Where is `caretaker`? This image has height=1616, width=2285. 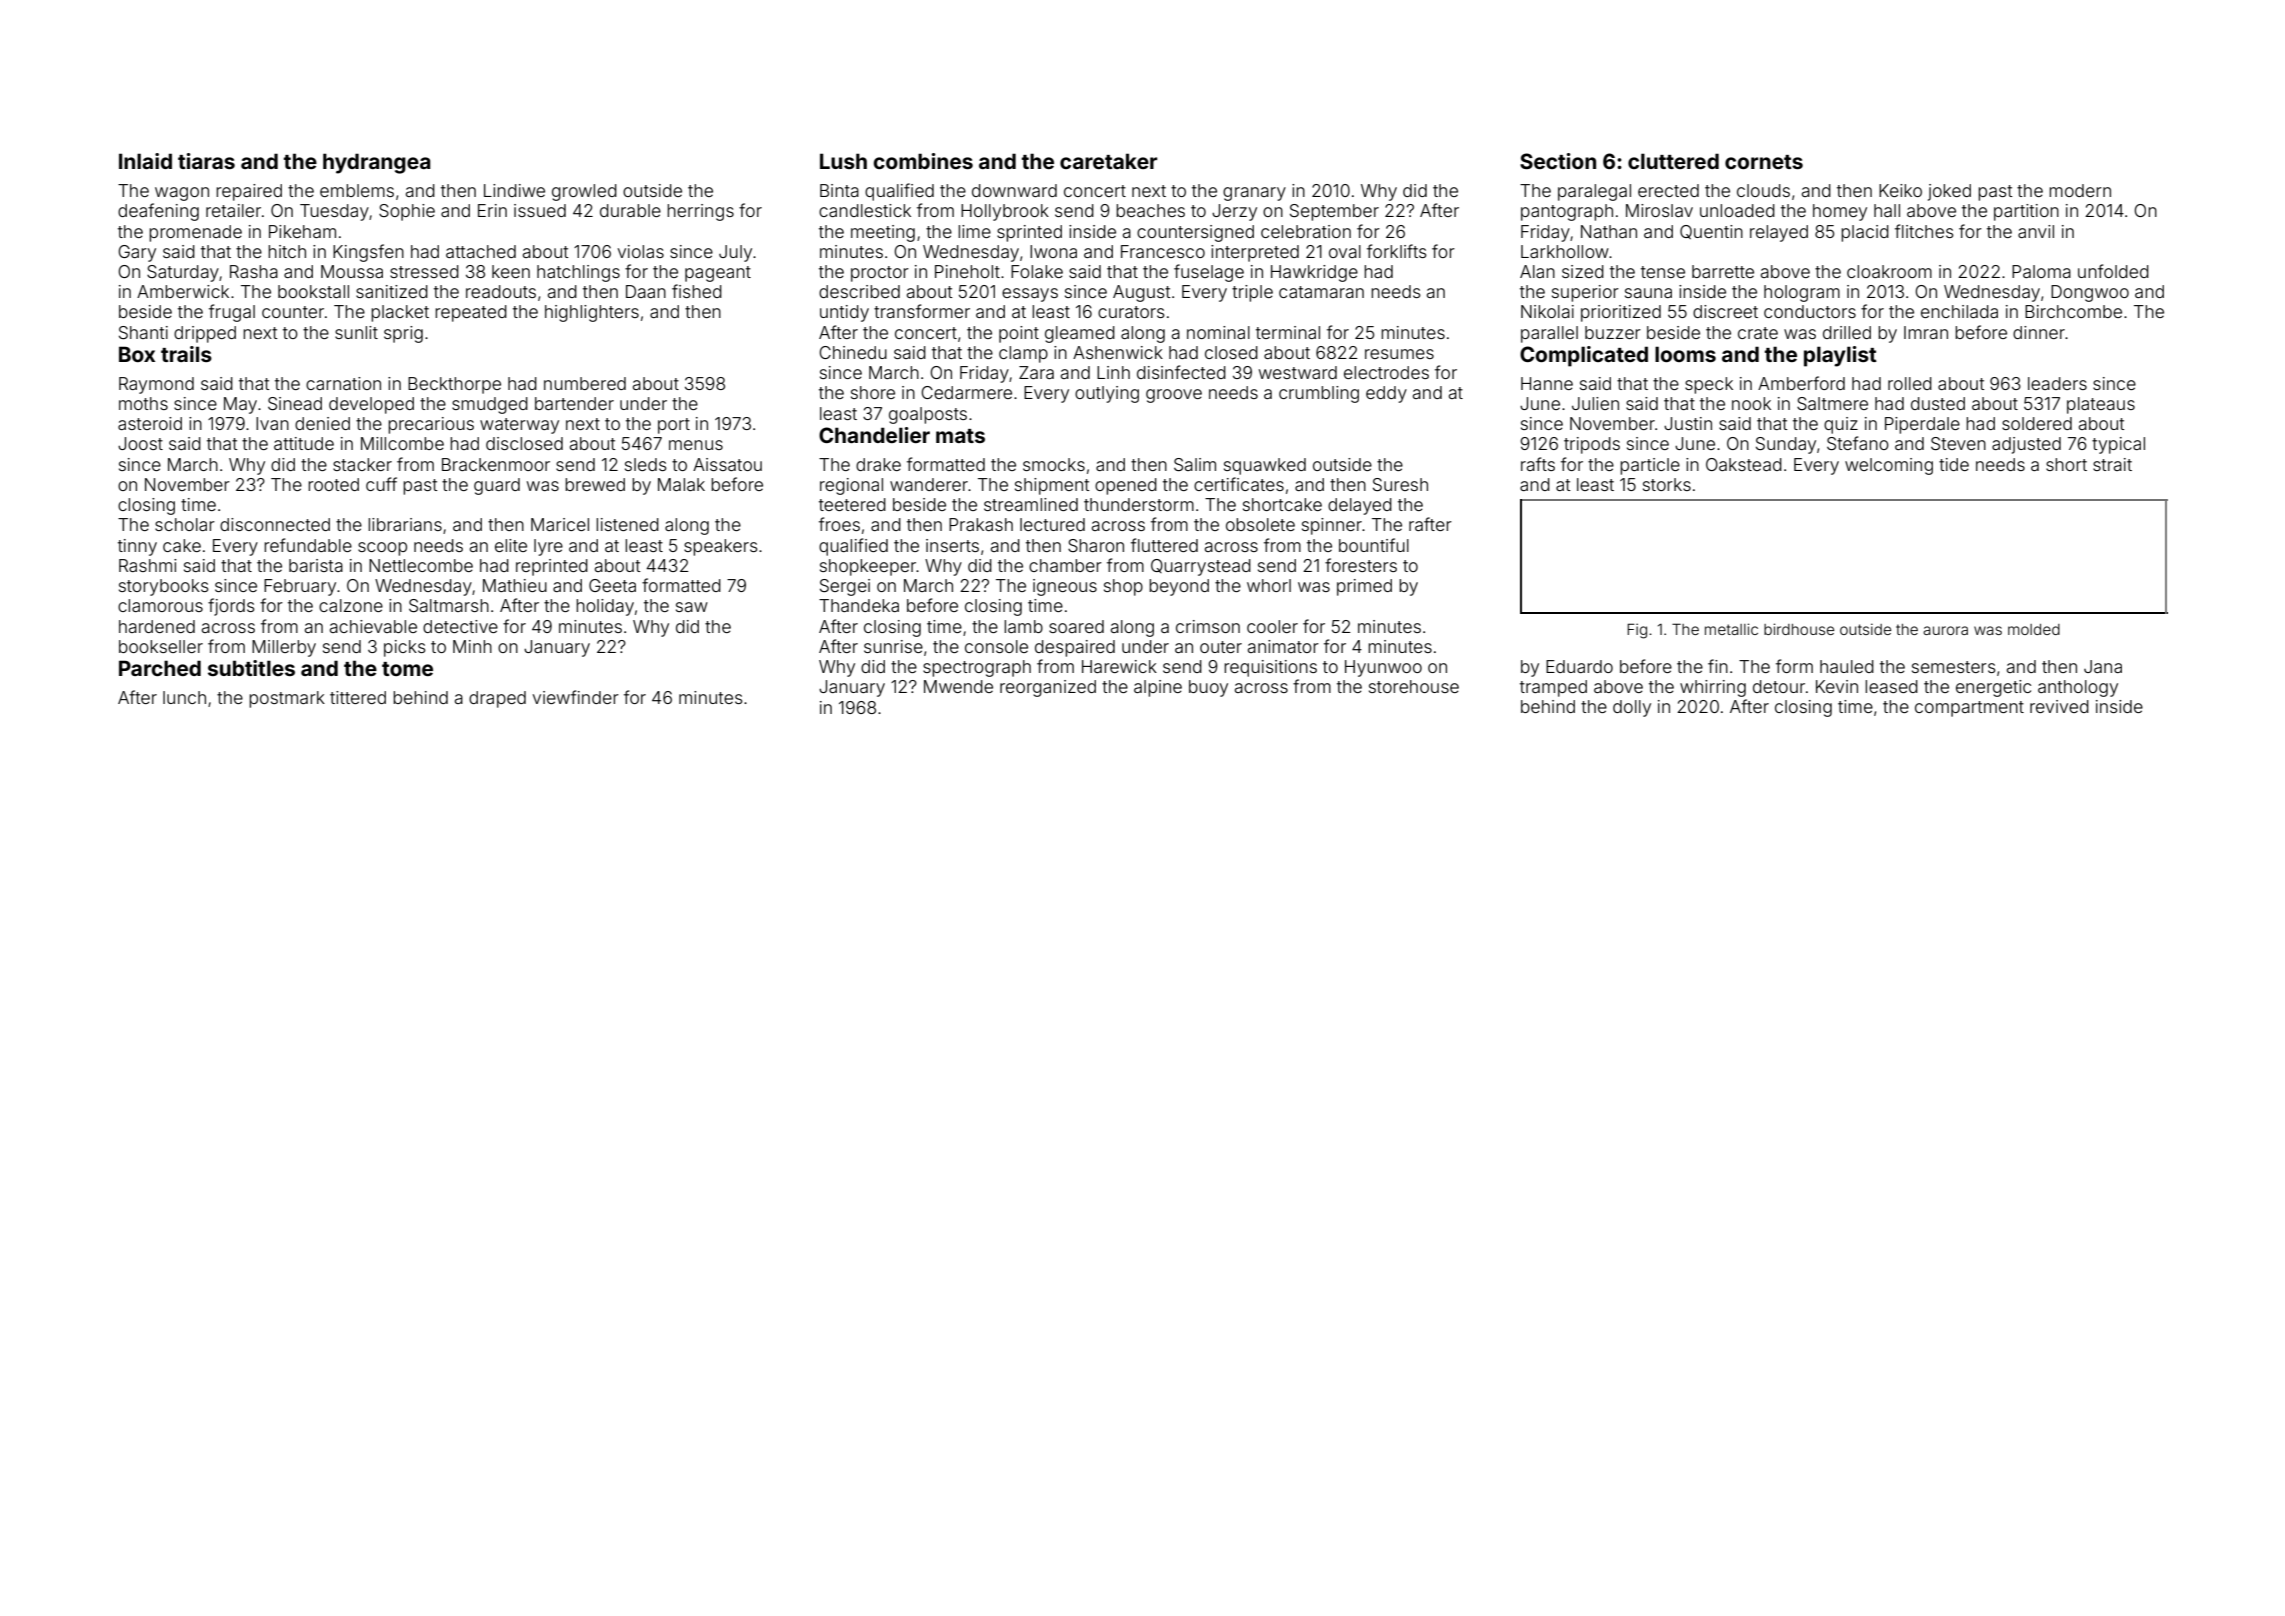 caretaker is located at coordinates (1108, 161).
